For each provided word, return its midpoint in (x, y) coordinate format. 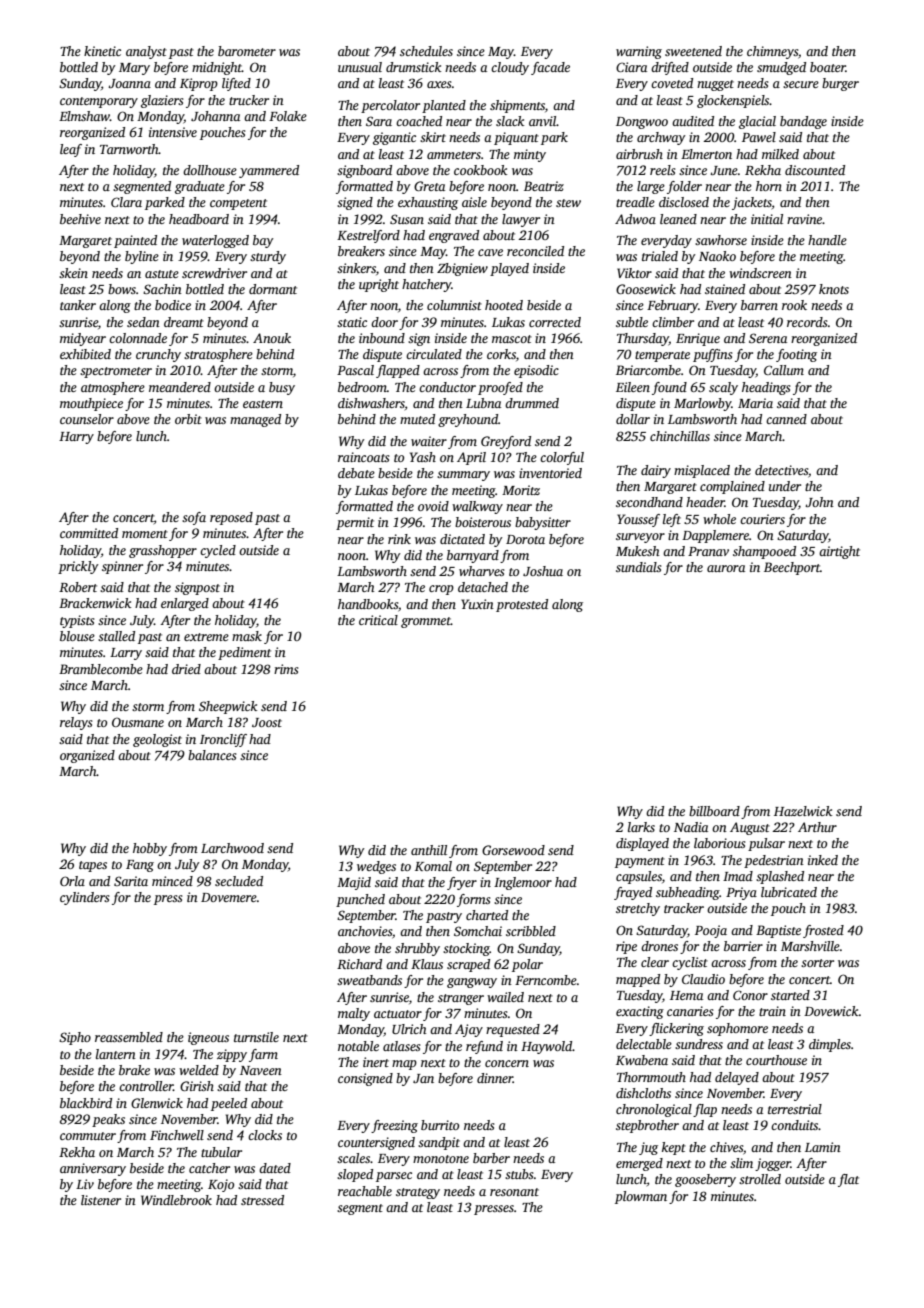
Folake (288, 116)
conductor (447, 387)
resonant (514, 1192)
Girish (197, 1086)
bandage (803, 122)
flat (848, 1180)
